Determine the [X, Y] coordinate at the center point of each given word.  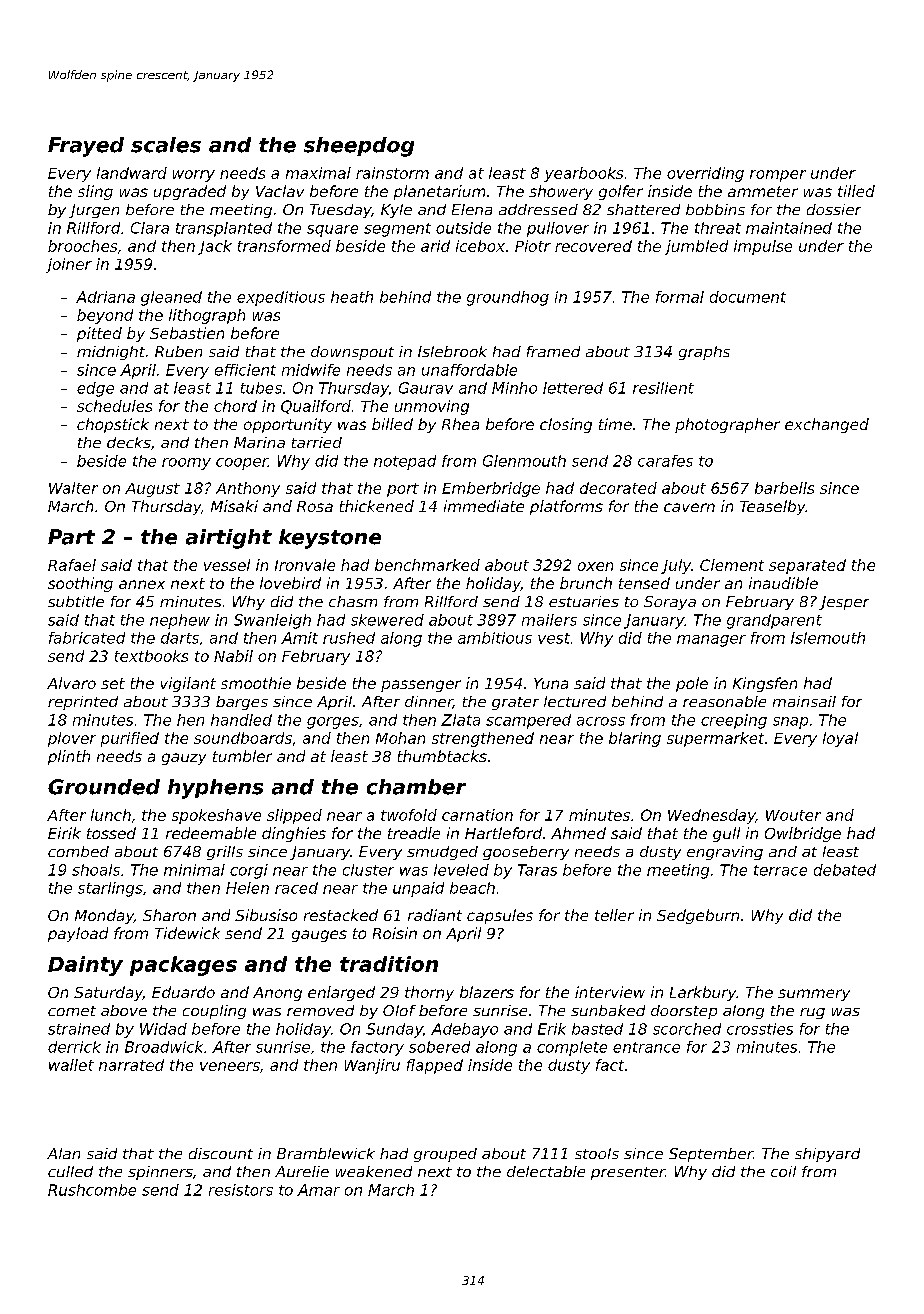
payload [78, 934]
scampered [528, 721]
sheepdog [359, 147]
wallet [71, 1065]
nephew [180, 621]
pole [692, 684]
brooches [82, 246]
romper [778, 176]
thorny [429, 993]
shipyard [827, 1155]
